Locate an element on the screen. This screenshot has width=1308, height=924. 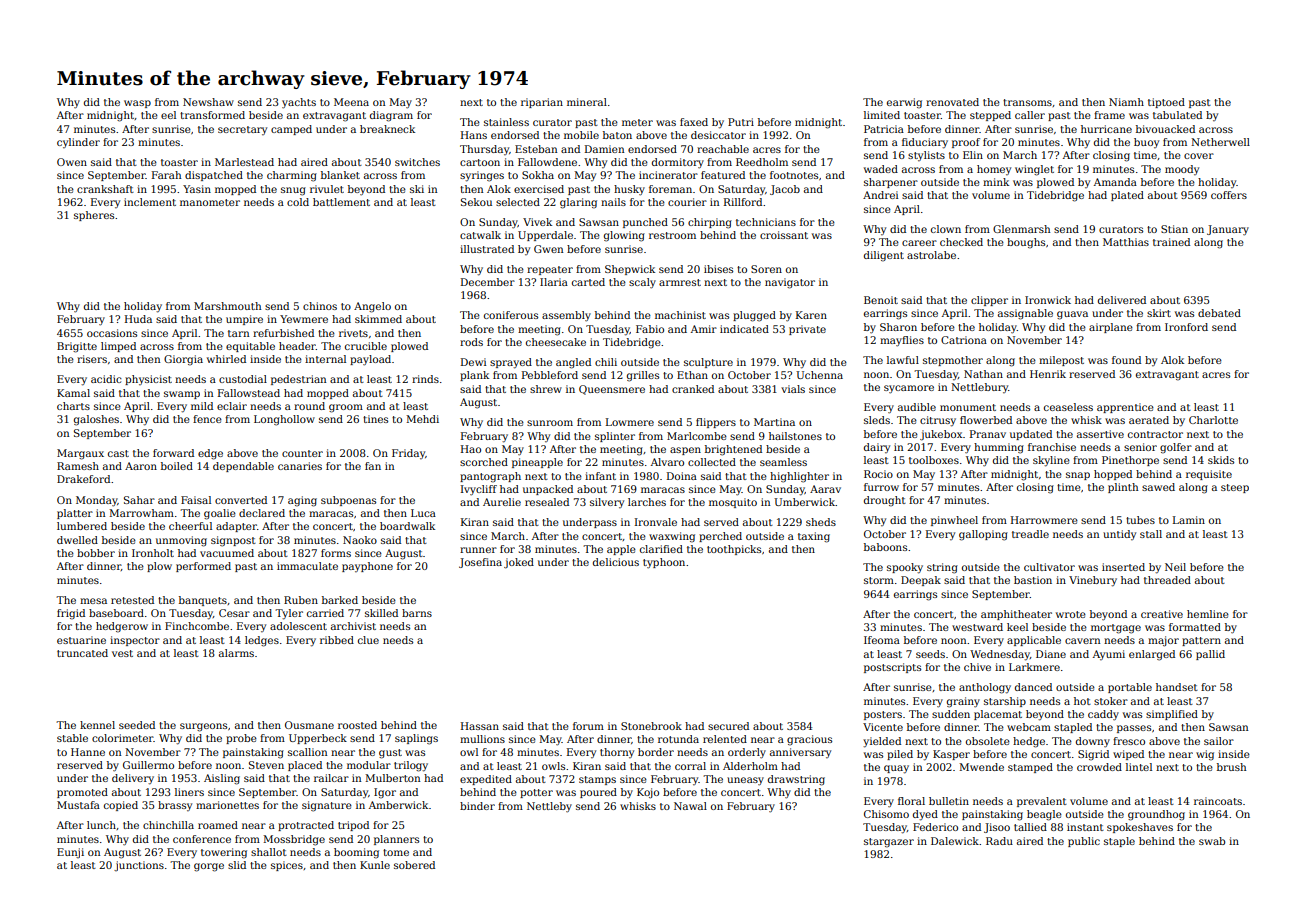
assertive is located at coordinates (1100, 434).
